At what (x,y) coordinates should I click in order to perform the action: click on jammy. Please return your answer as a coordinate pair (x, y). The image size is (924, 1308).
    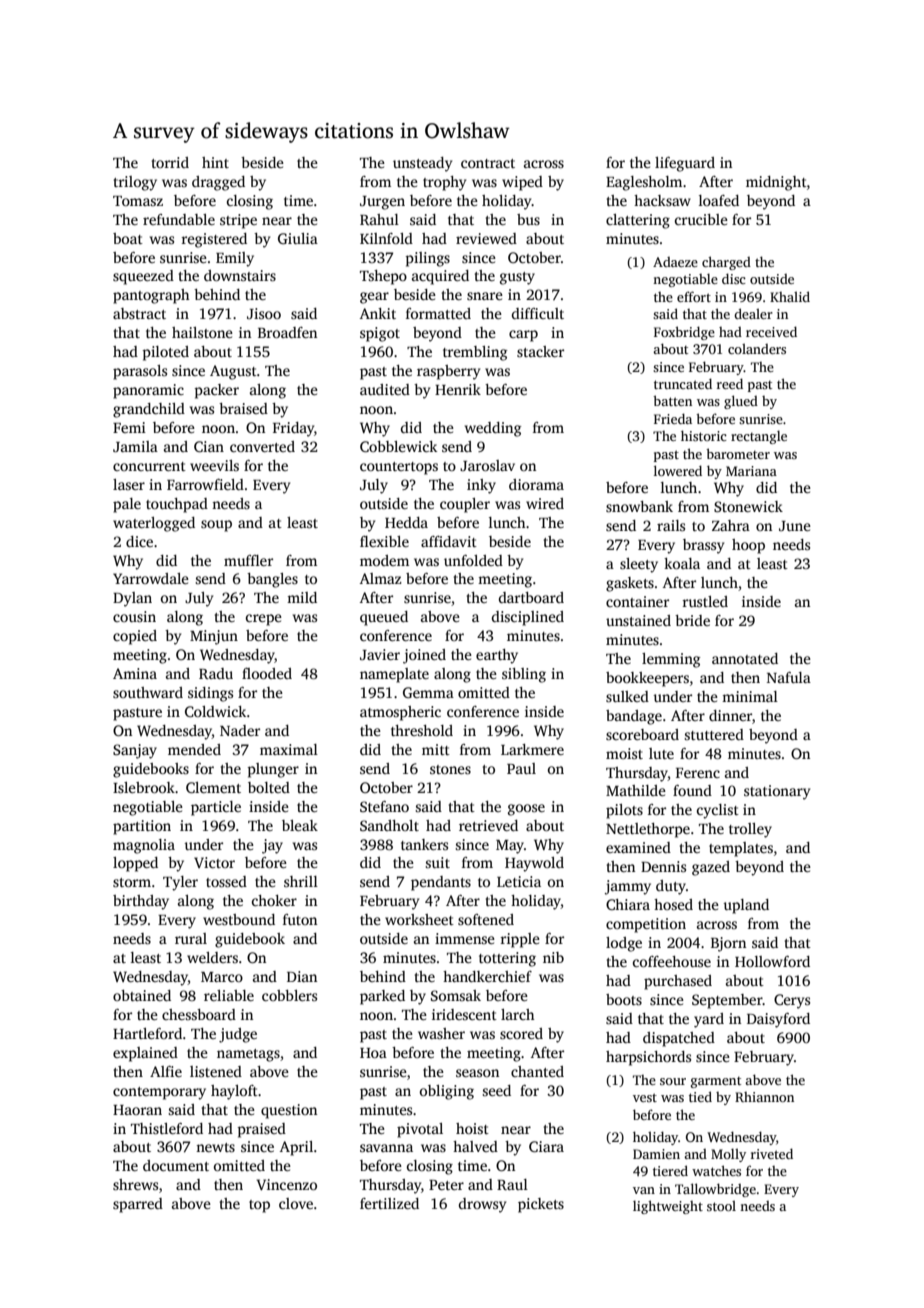
    Looking at the image, I should click on (628, 887).
